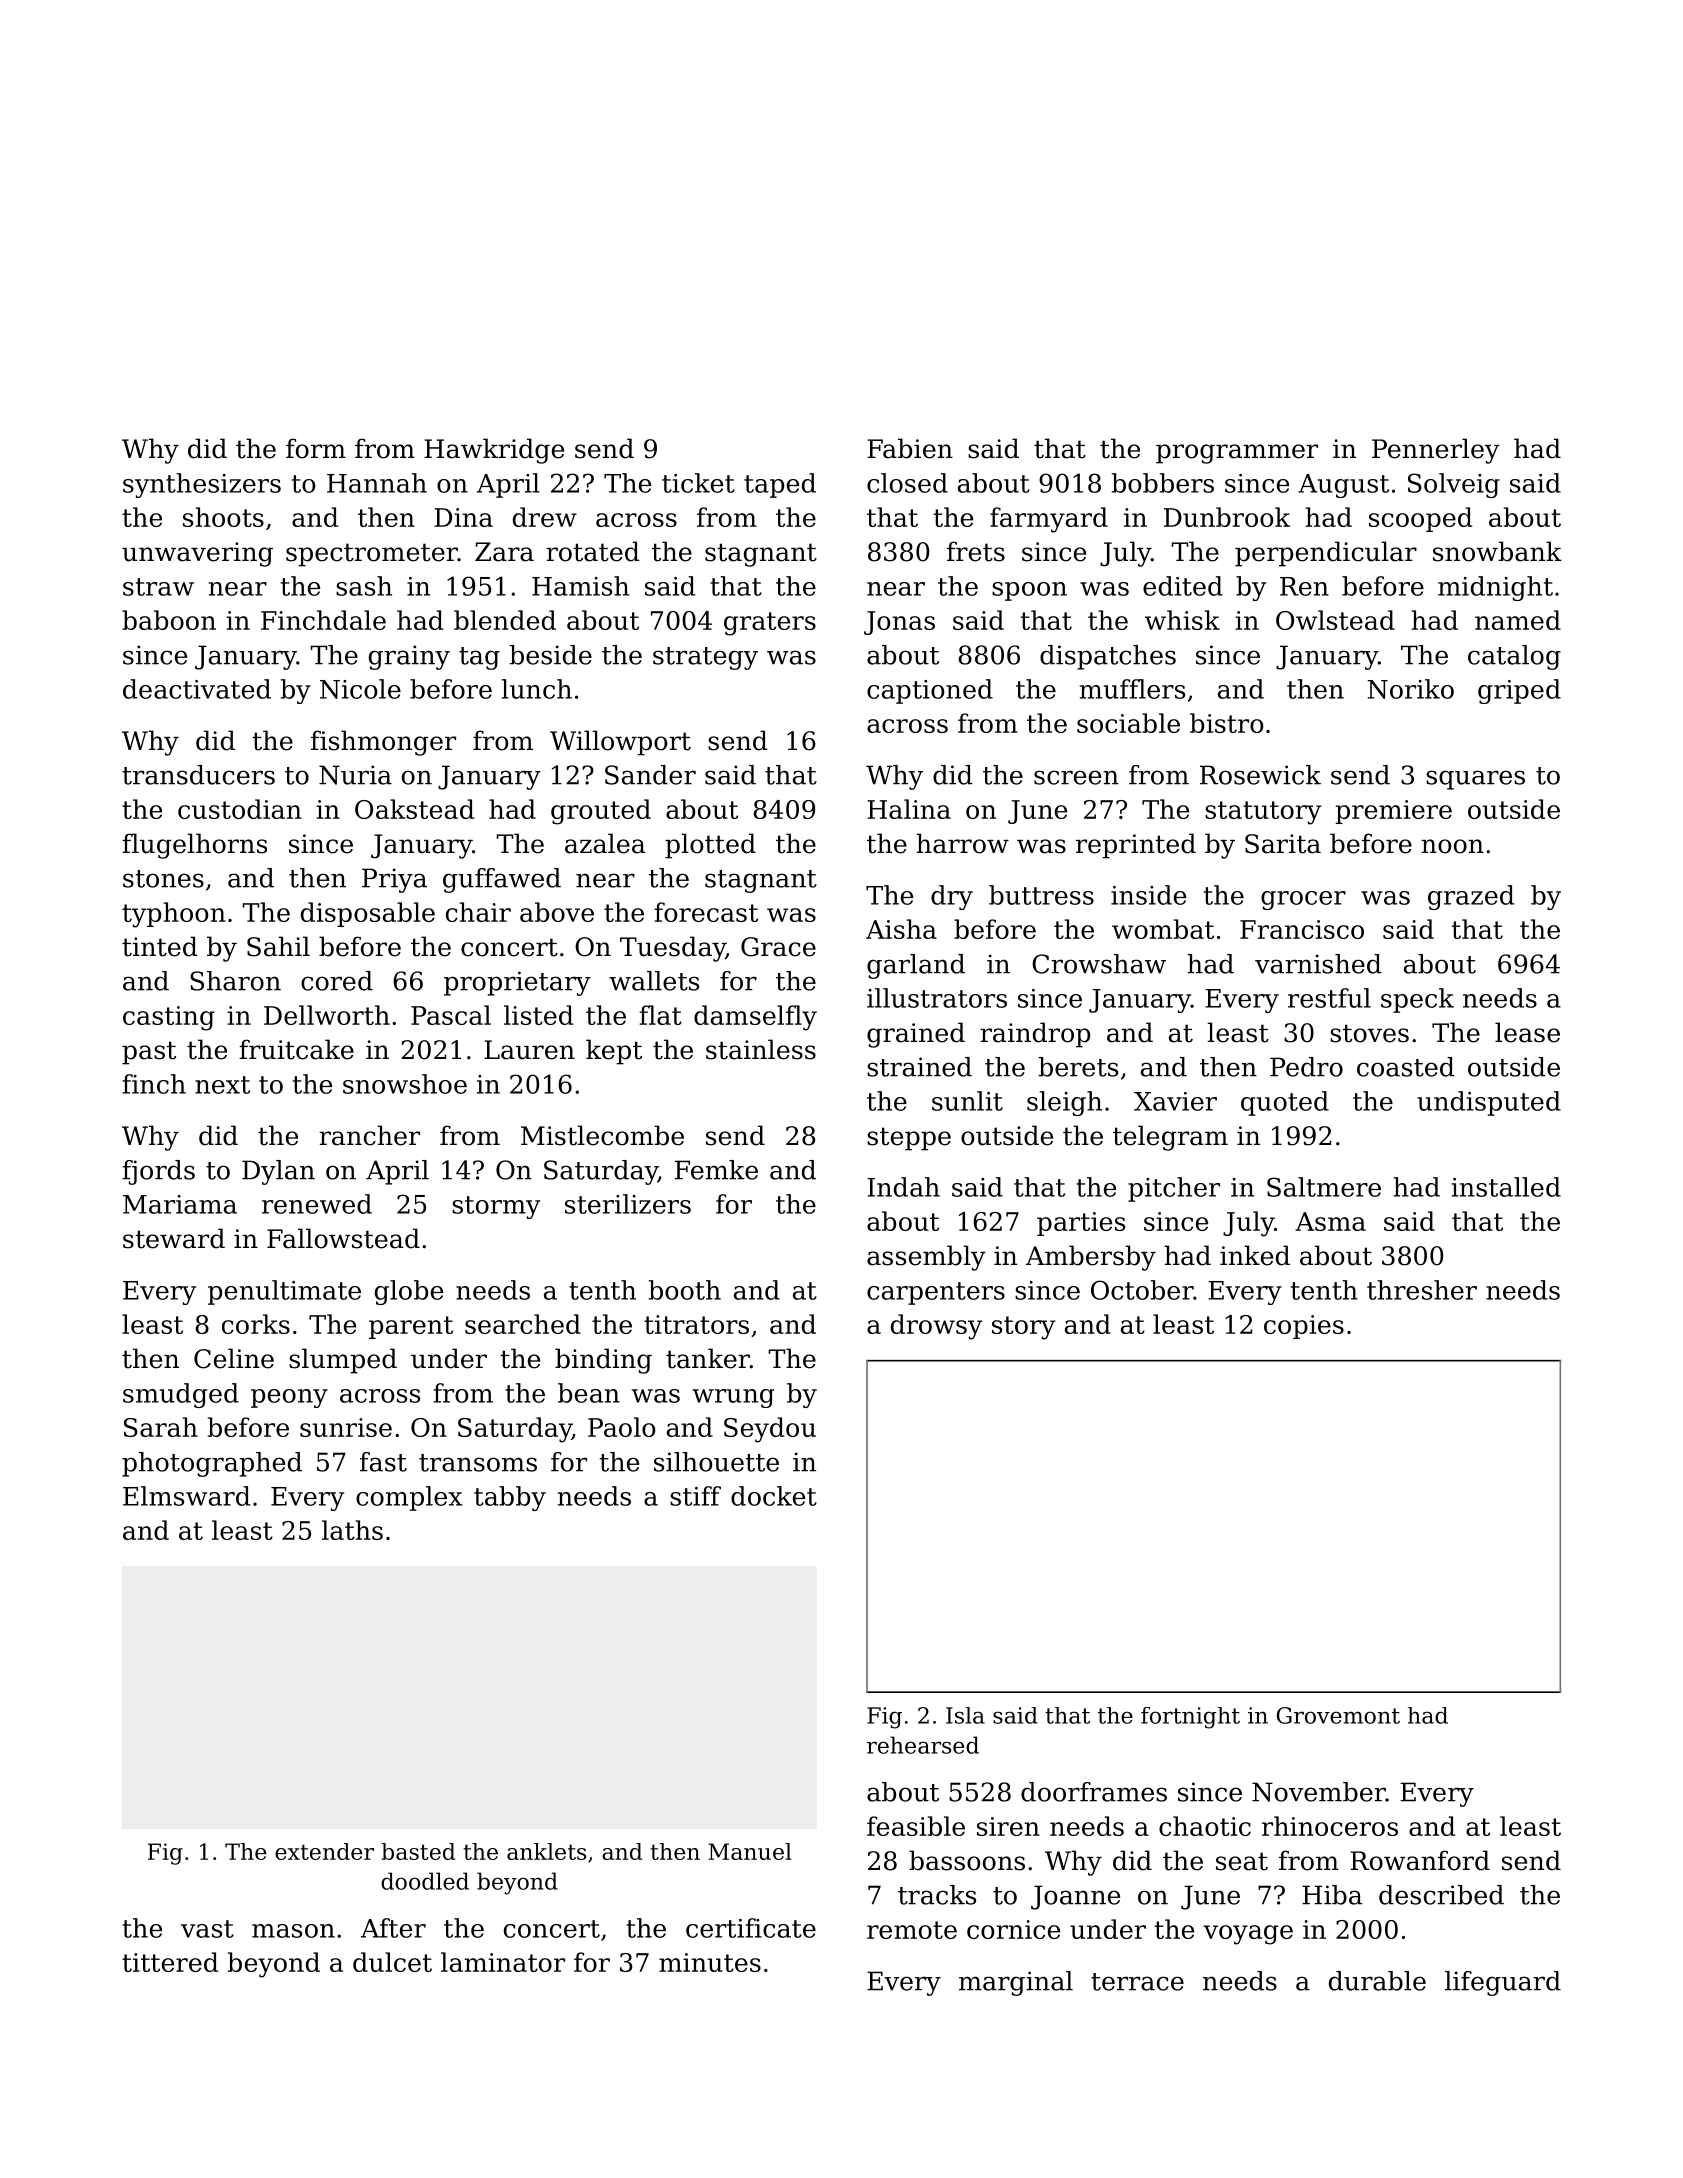  What do you see at coordinates (1422, 1290) in the page?
I see `thresher` at bounding box center [1422, 1290].
